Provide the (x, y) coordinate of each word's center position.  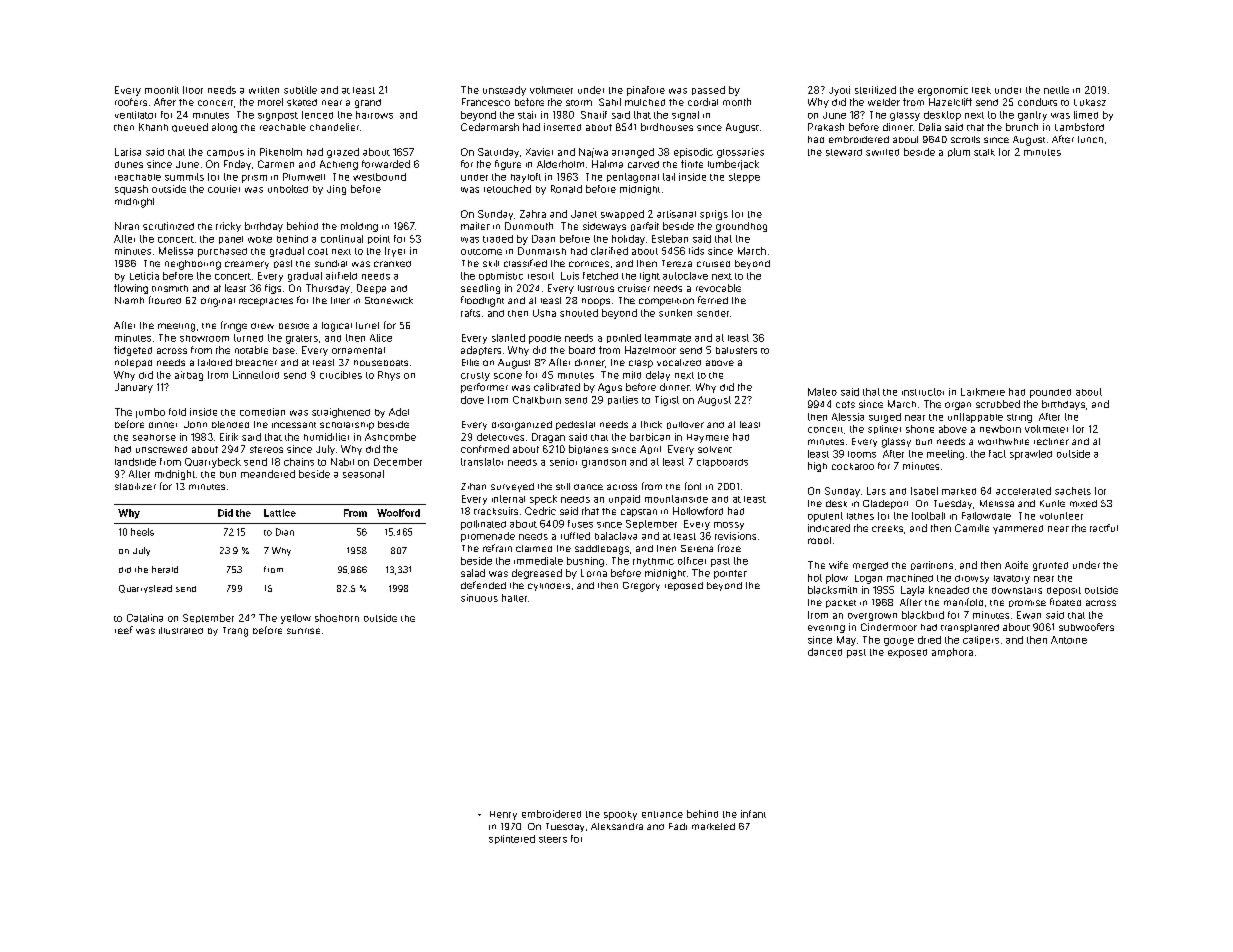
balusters (736, 350)
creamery (247, 265)
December (398, 462)
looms (862, 454)
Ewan (1029, 615)
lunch (1090, 139)
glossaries (740, 153)
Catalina (145, 618)
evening (826, 629)
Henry (503, 815)
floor (193, 90)
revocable (718, 288)
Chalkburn (537, 400)
